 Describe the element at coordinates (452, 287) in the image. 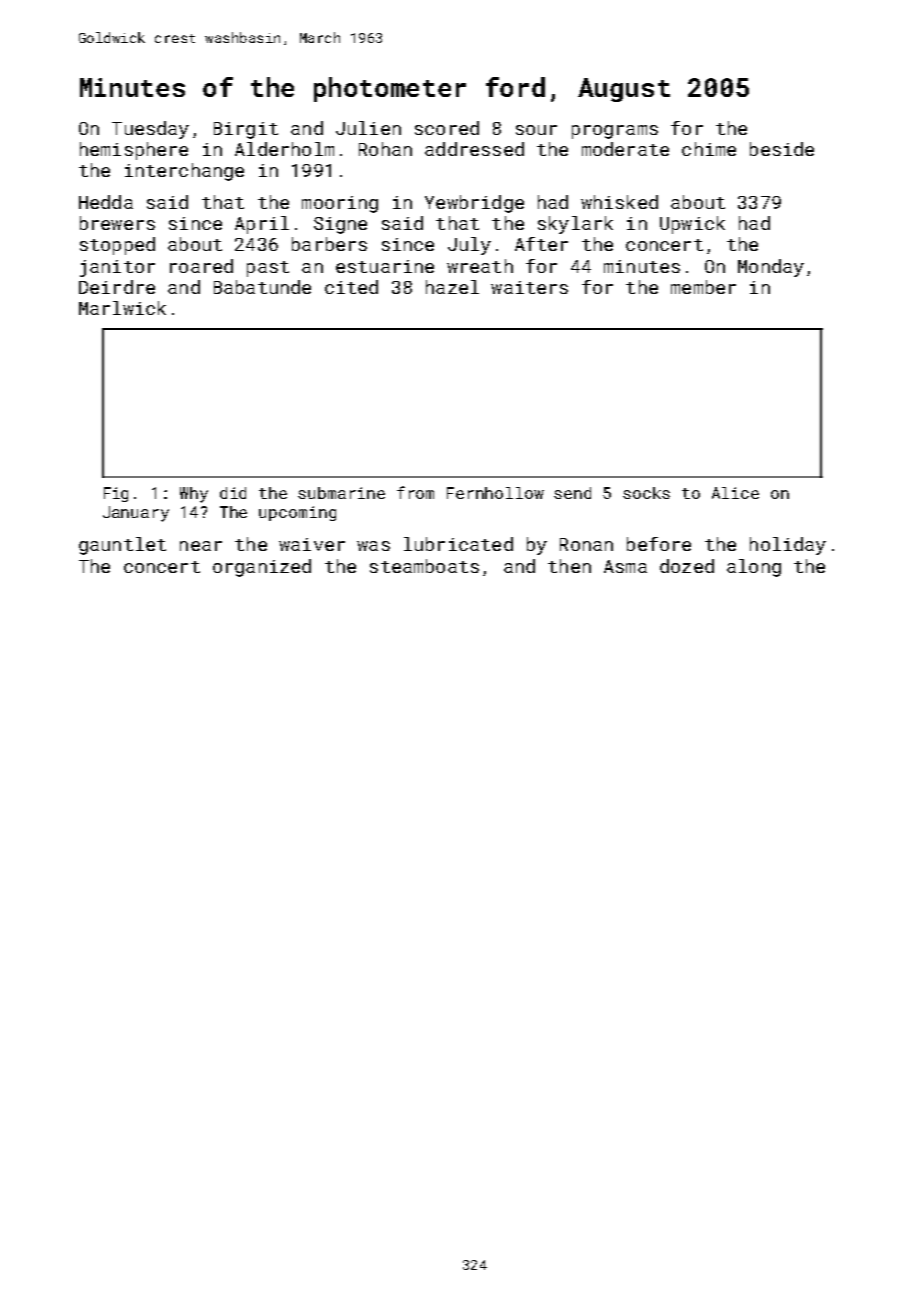

I see `hazel` at that location.
